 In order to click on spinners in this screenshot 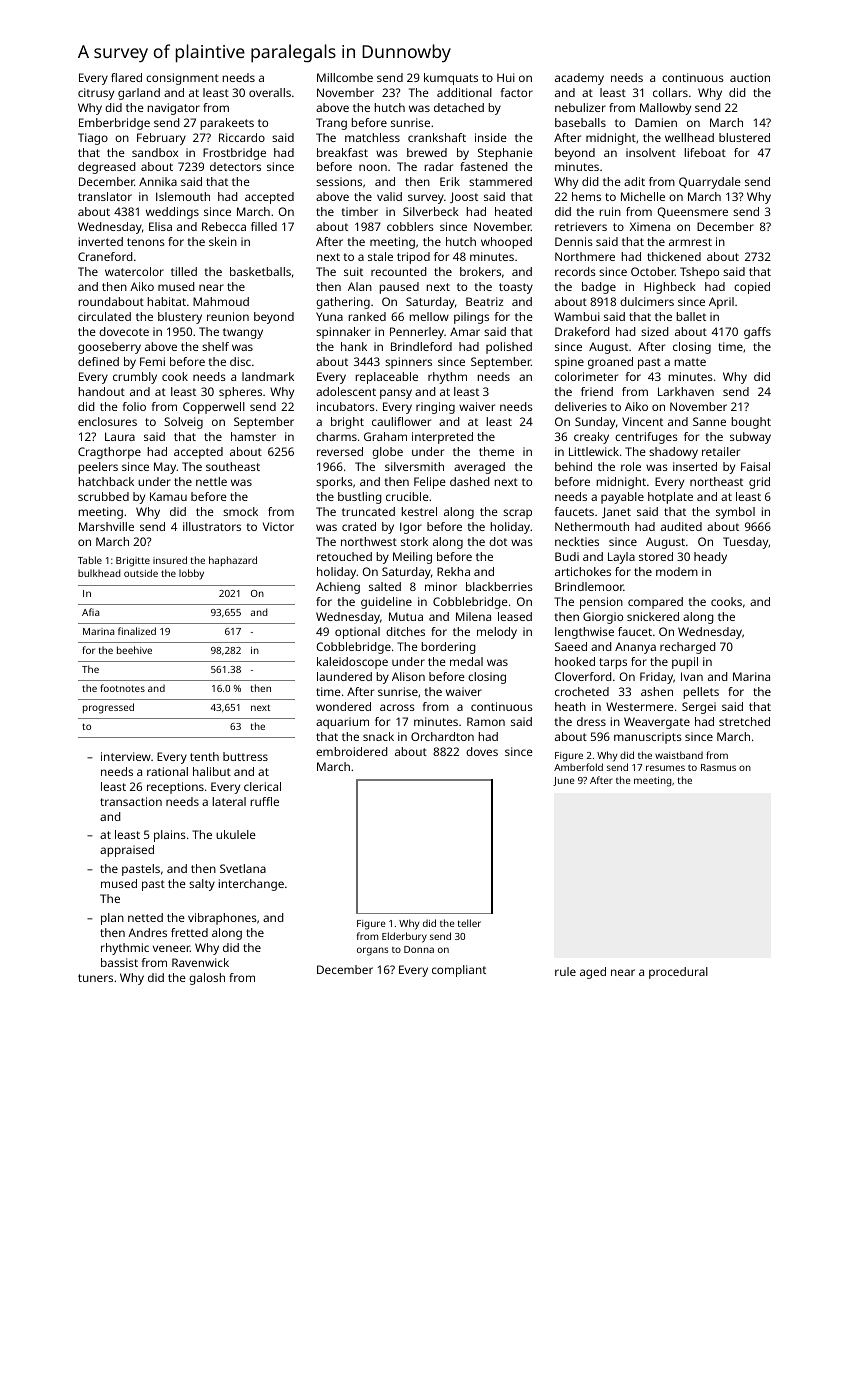, I will do `click(408, 363)`.
